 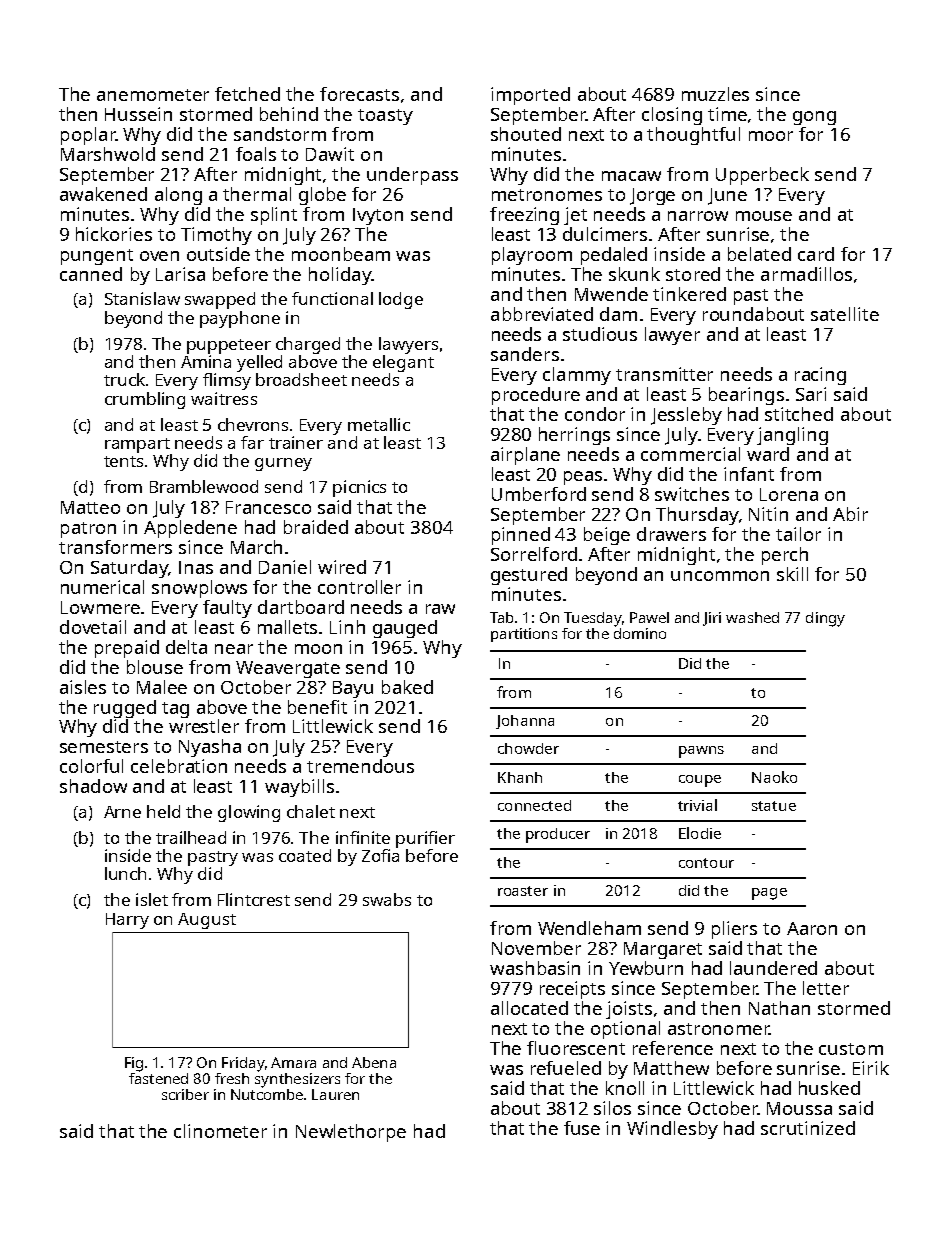 I want to click on gong, so click(x=814, y=118).
